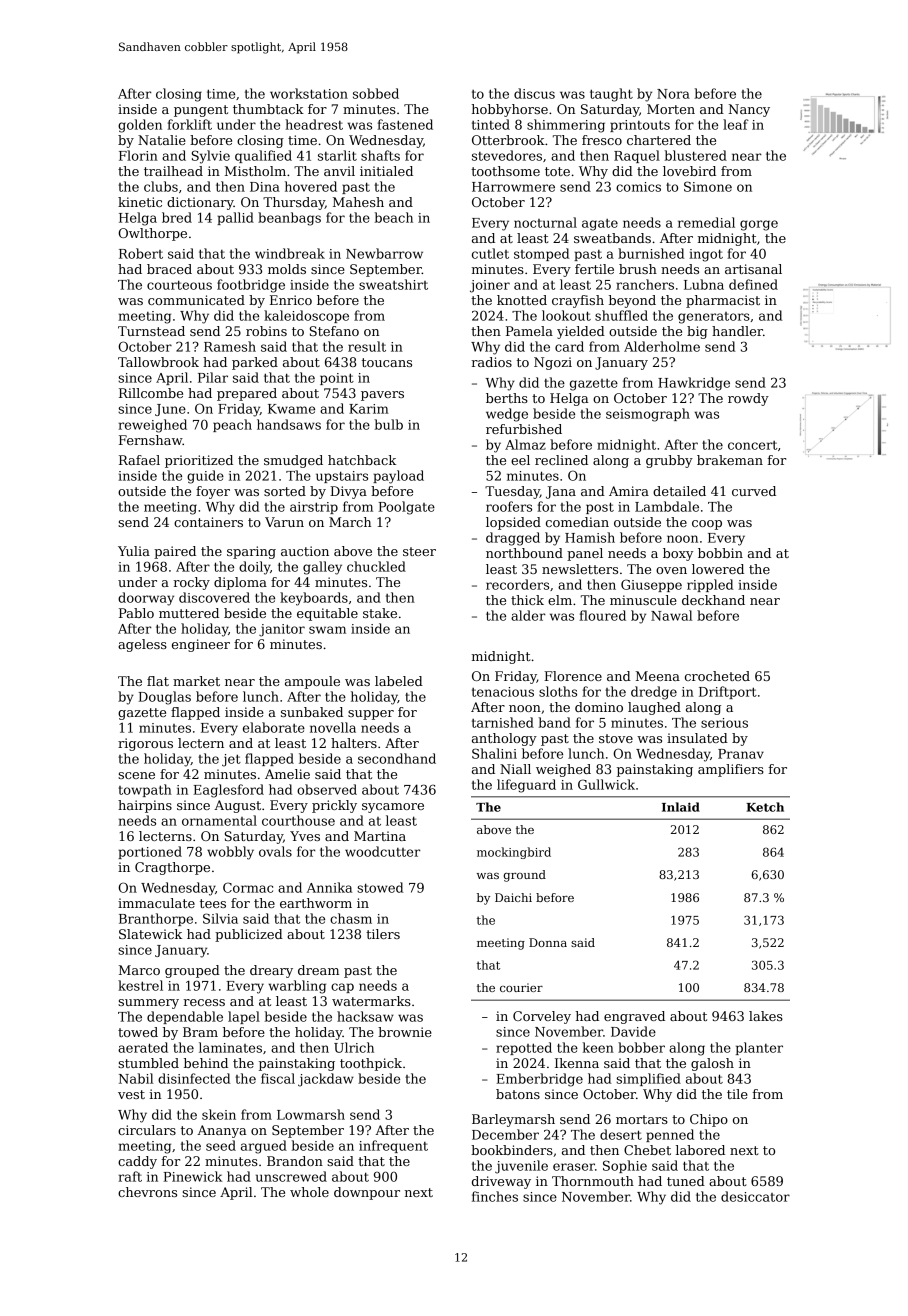  Describe the element at coordinates (512, 1150) in the screenshot. I see `bookbinders` at that location.
